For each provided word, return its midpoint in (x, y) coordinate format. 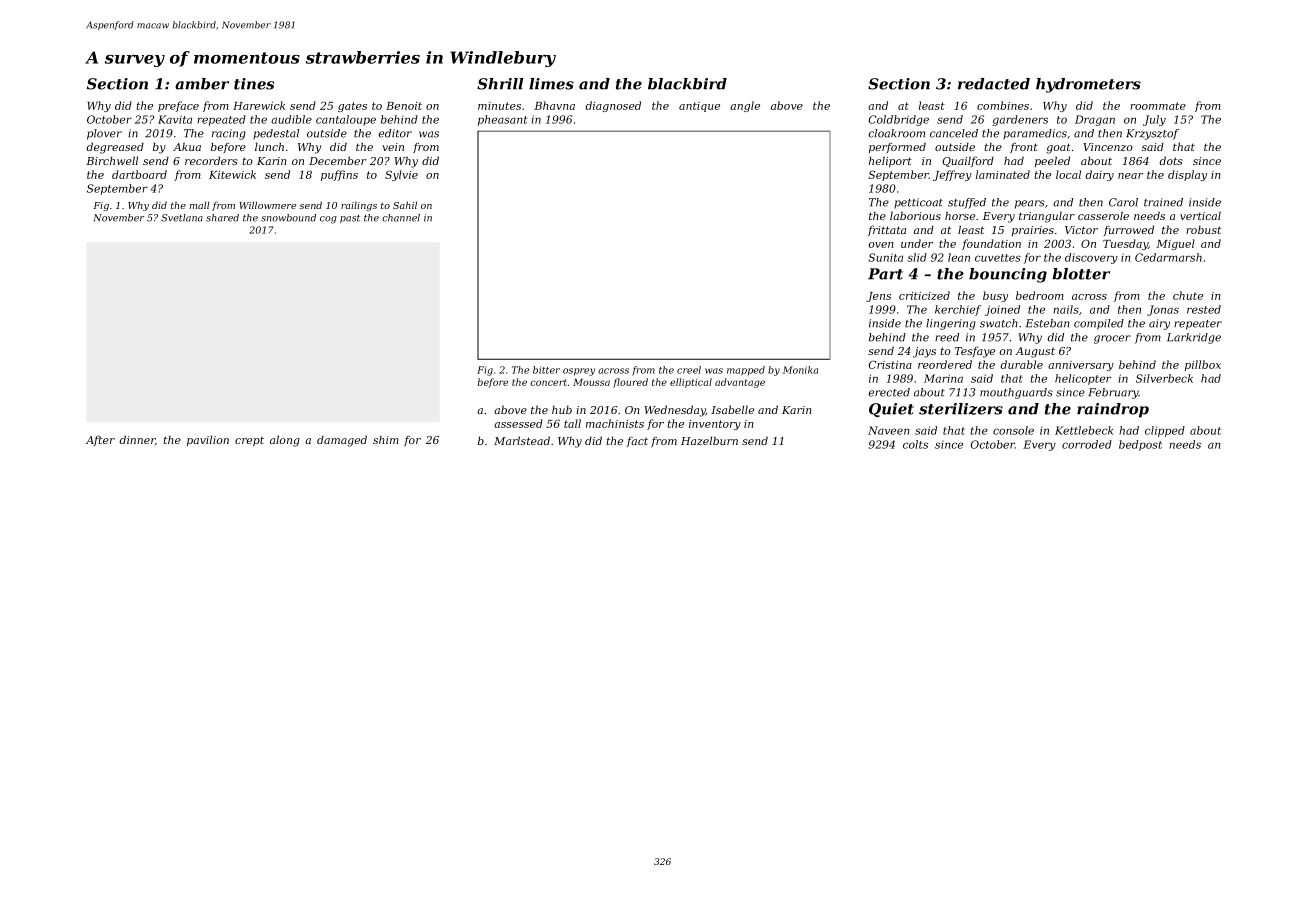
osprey (579, 372)
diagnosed (613, 106)
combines (1003, 105)
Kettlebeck (1084, 430)
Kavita (175, 119)
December (337, 160)
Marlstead (522, 440)
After (100, 441)
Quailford (968, 161)
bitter (546, 370)
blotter (1081, 274)
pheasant (502, 120)
